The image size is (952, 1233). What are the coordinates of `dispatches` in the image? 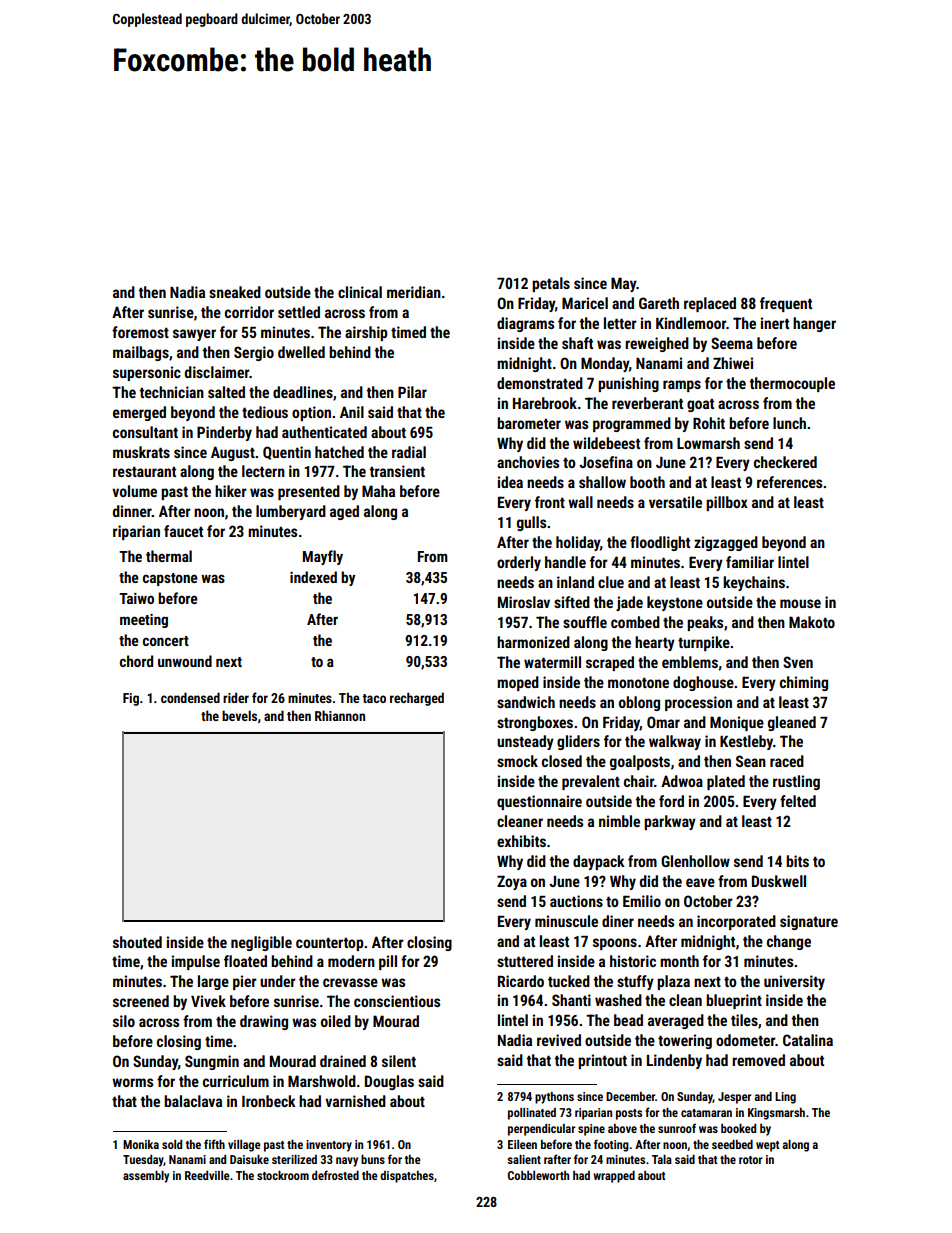 It's located at (407, 1177).
